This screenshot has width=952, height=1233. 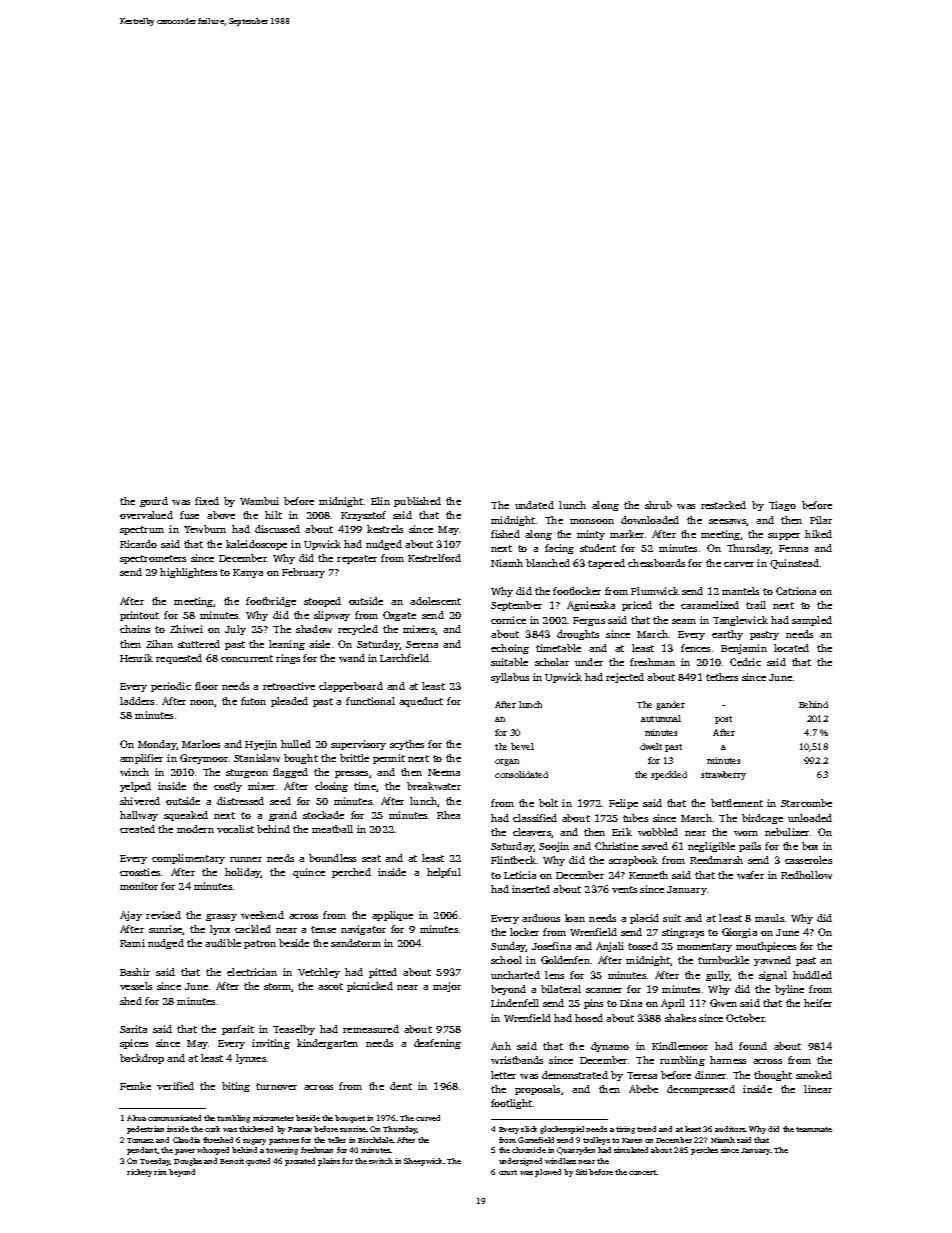 What do you see at coordinates (363, 516) in the screenshot?
I see `Krzysztof` at bounding box center [363, 516].
